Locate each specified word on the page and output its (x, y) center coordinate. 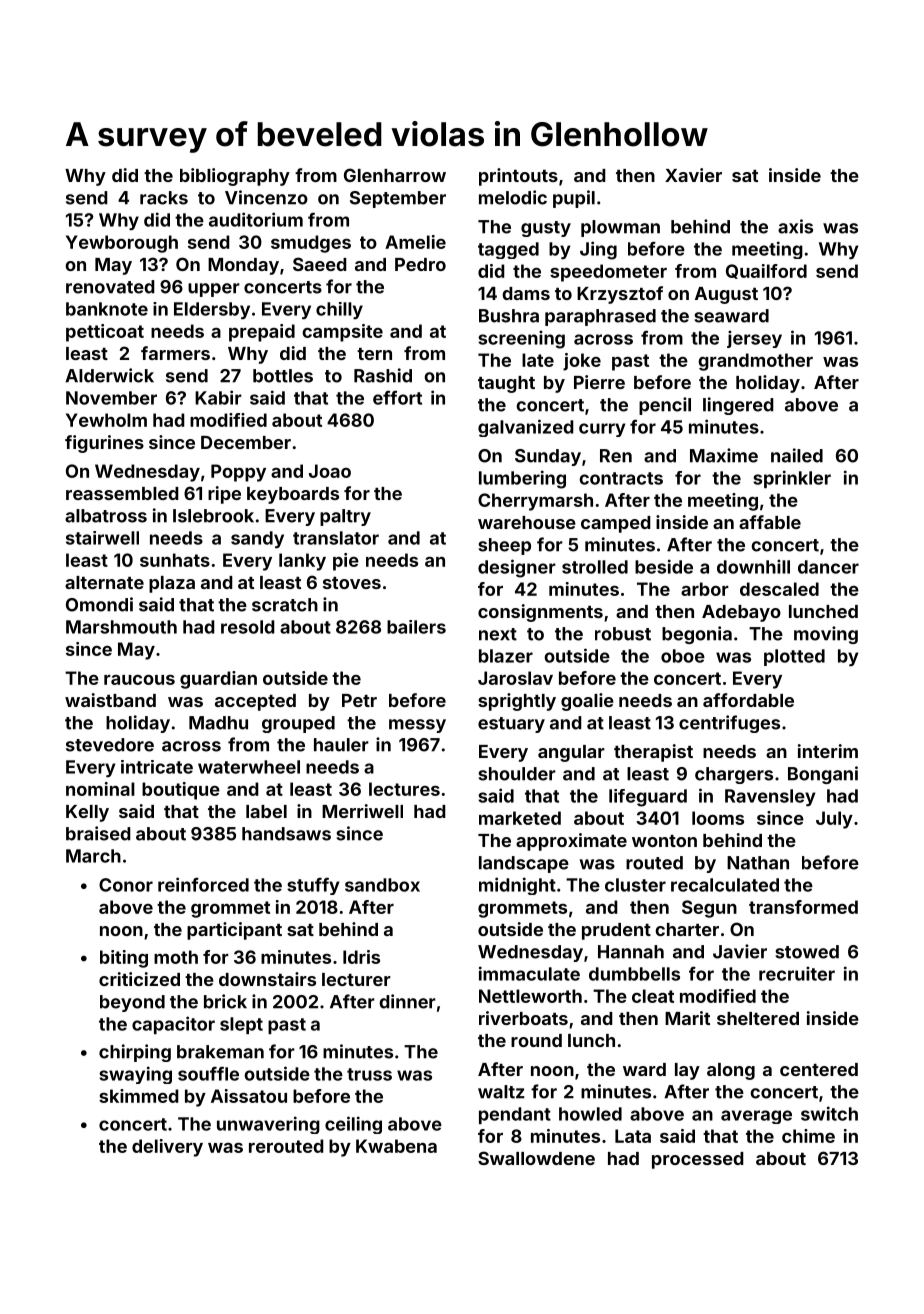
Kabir (218, 397)
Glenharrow (395, 175)
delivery (167, 1148)
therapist (653, 753)
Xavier (693, 175)
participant (234, 931)
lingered (738, 406)
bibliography (235, 177)
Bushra (509, 316)
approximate (571, 842)
